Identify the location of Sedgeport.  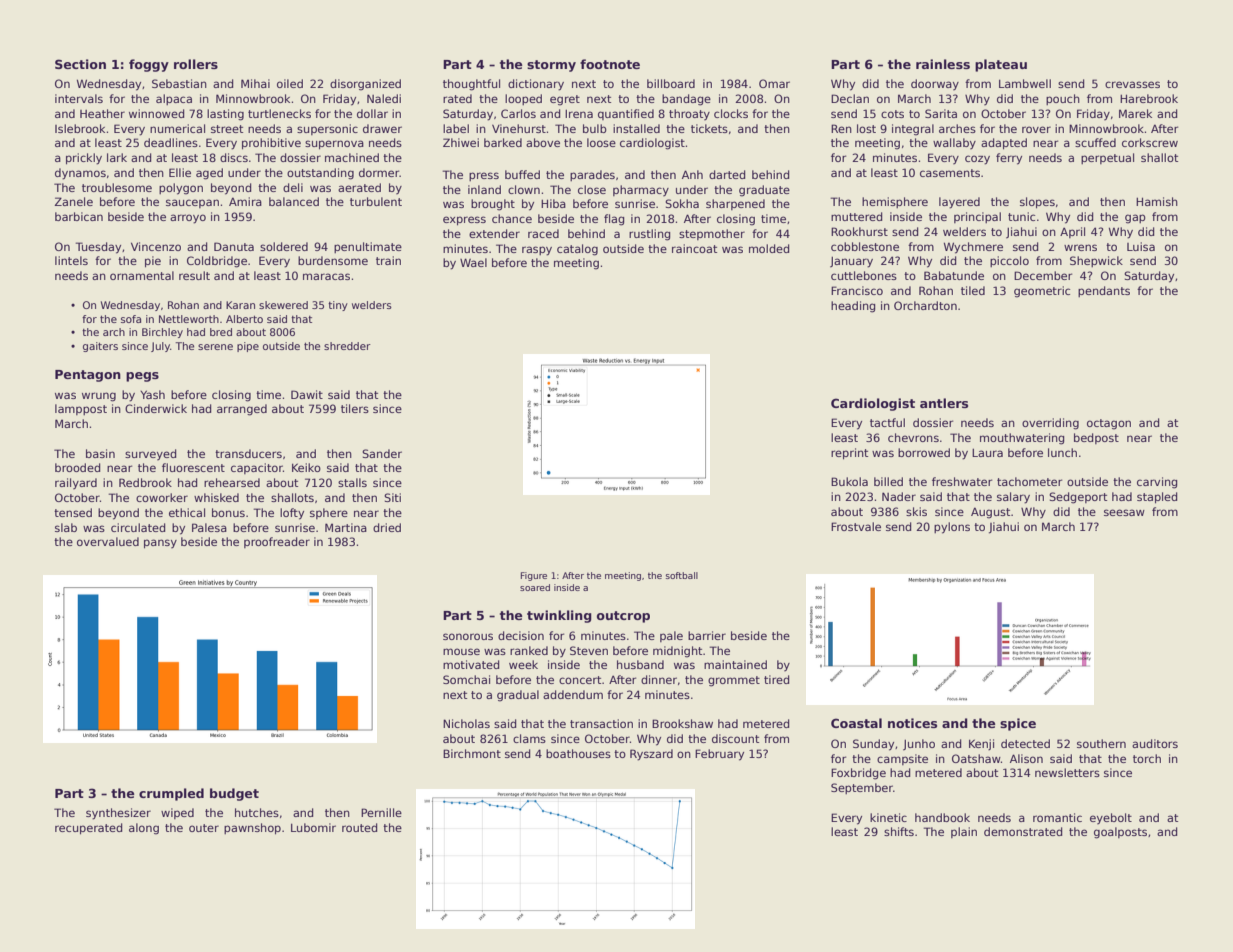
(1078, 498).
